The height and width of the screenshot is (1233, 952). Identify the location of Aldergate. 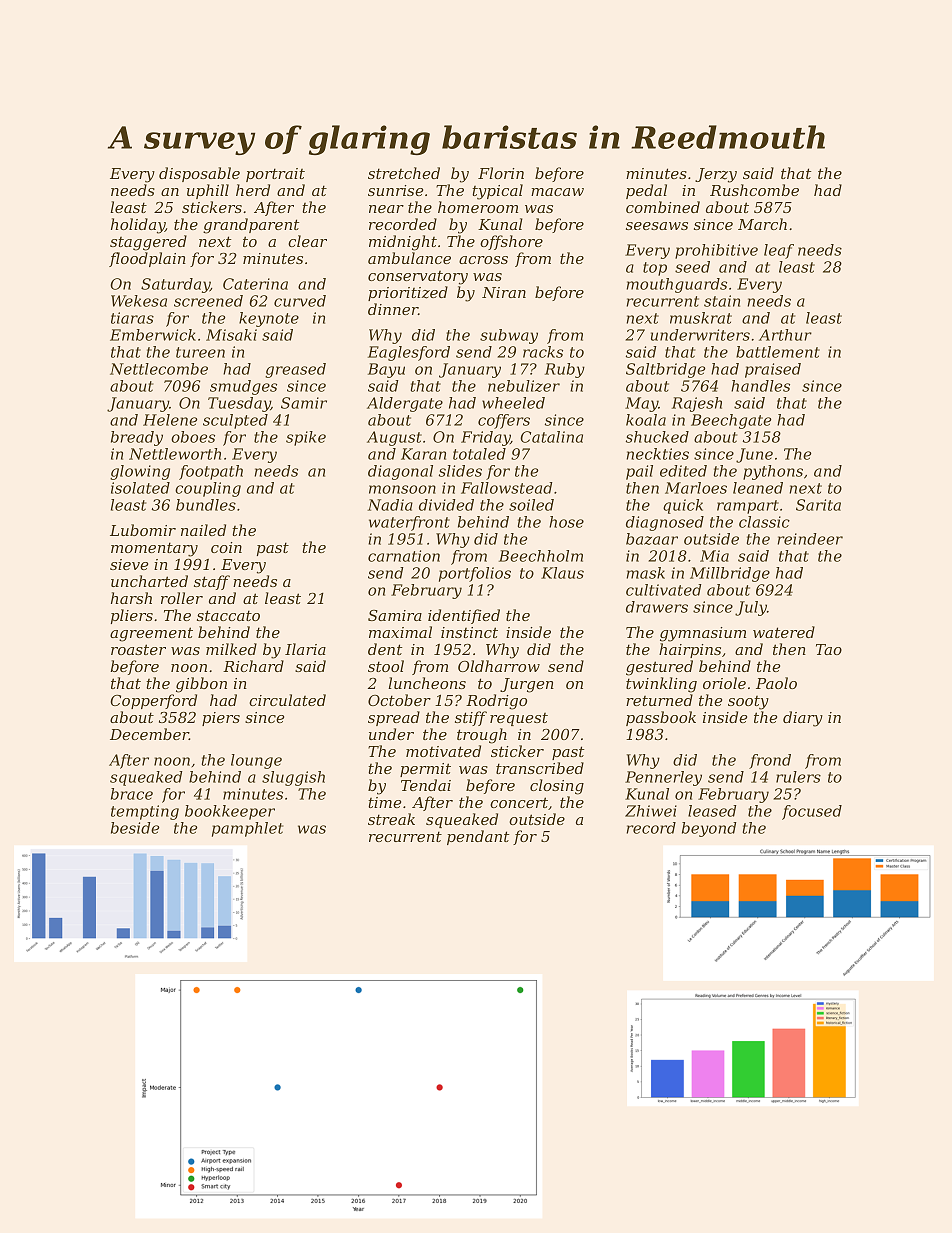
(405, 404).
